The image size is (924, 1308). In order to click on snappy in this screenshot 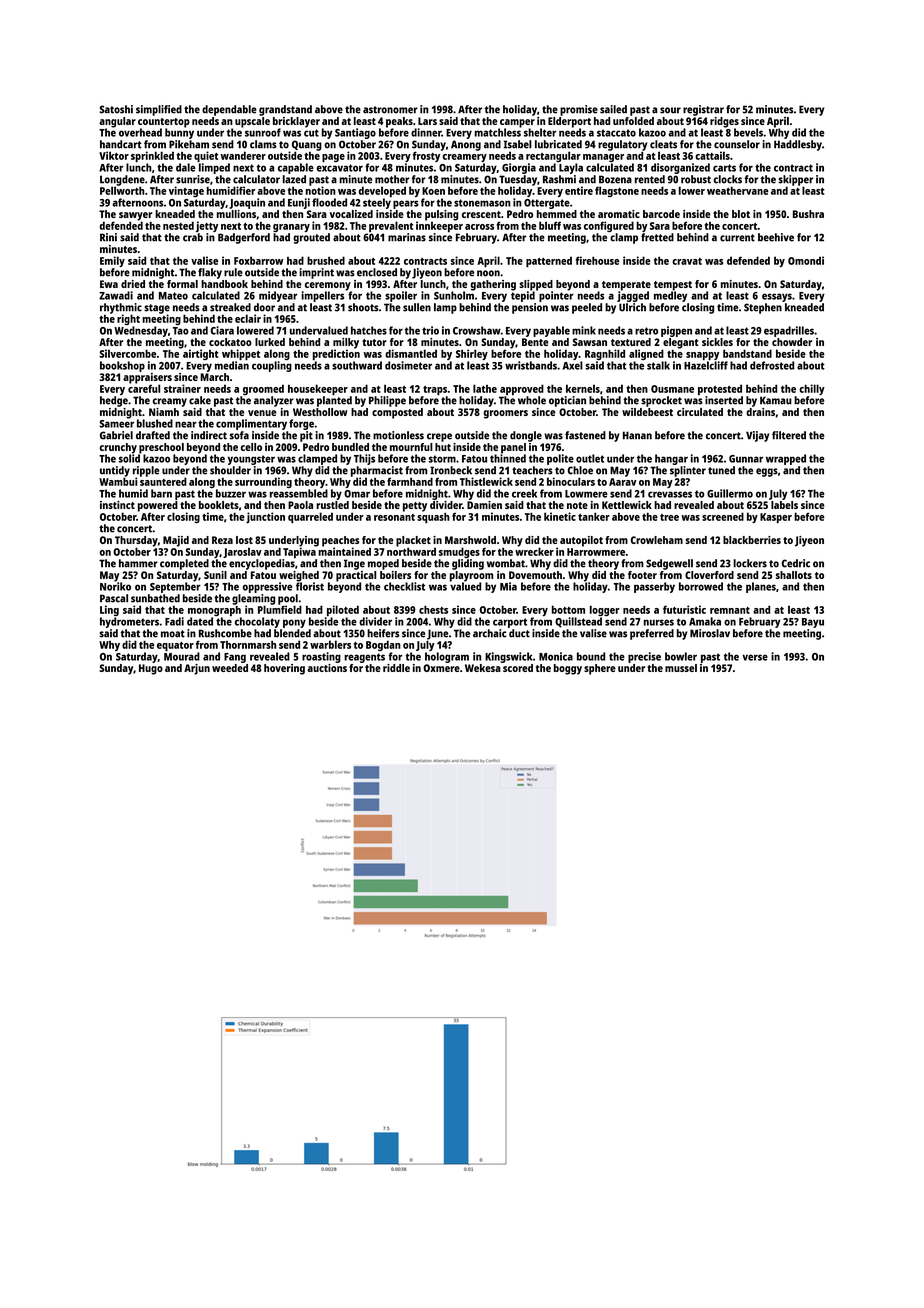, I will do `click(702, 356)`.
